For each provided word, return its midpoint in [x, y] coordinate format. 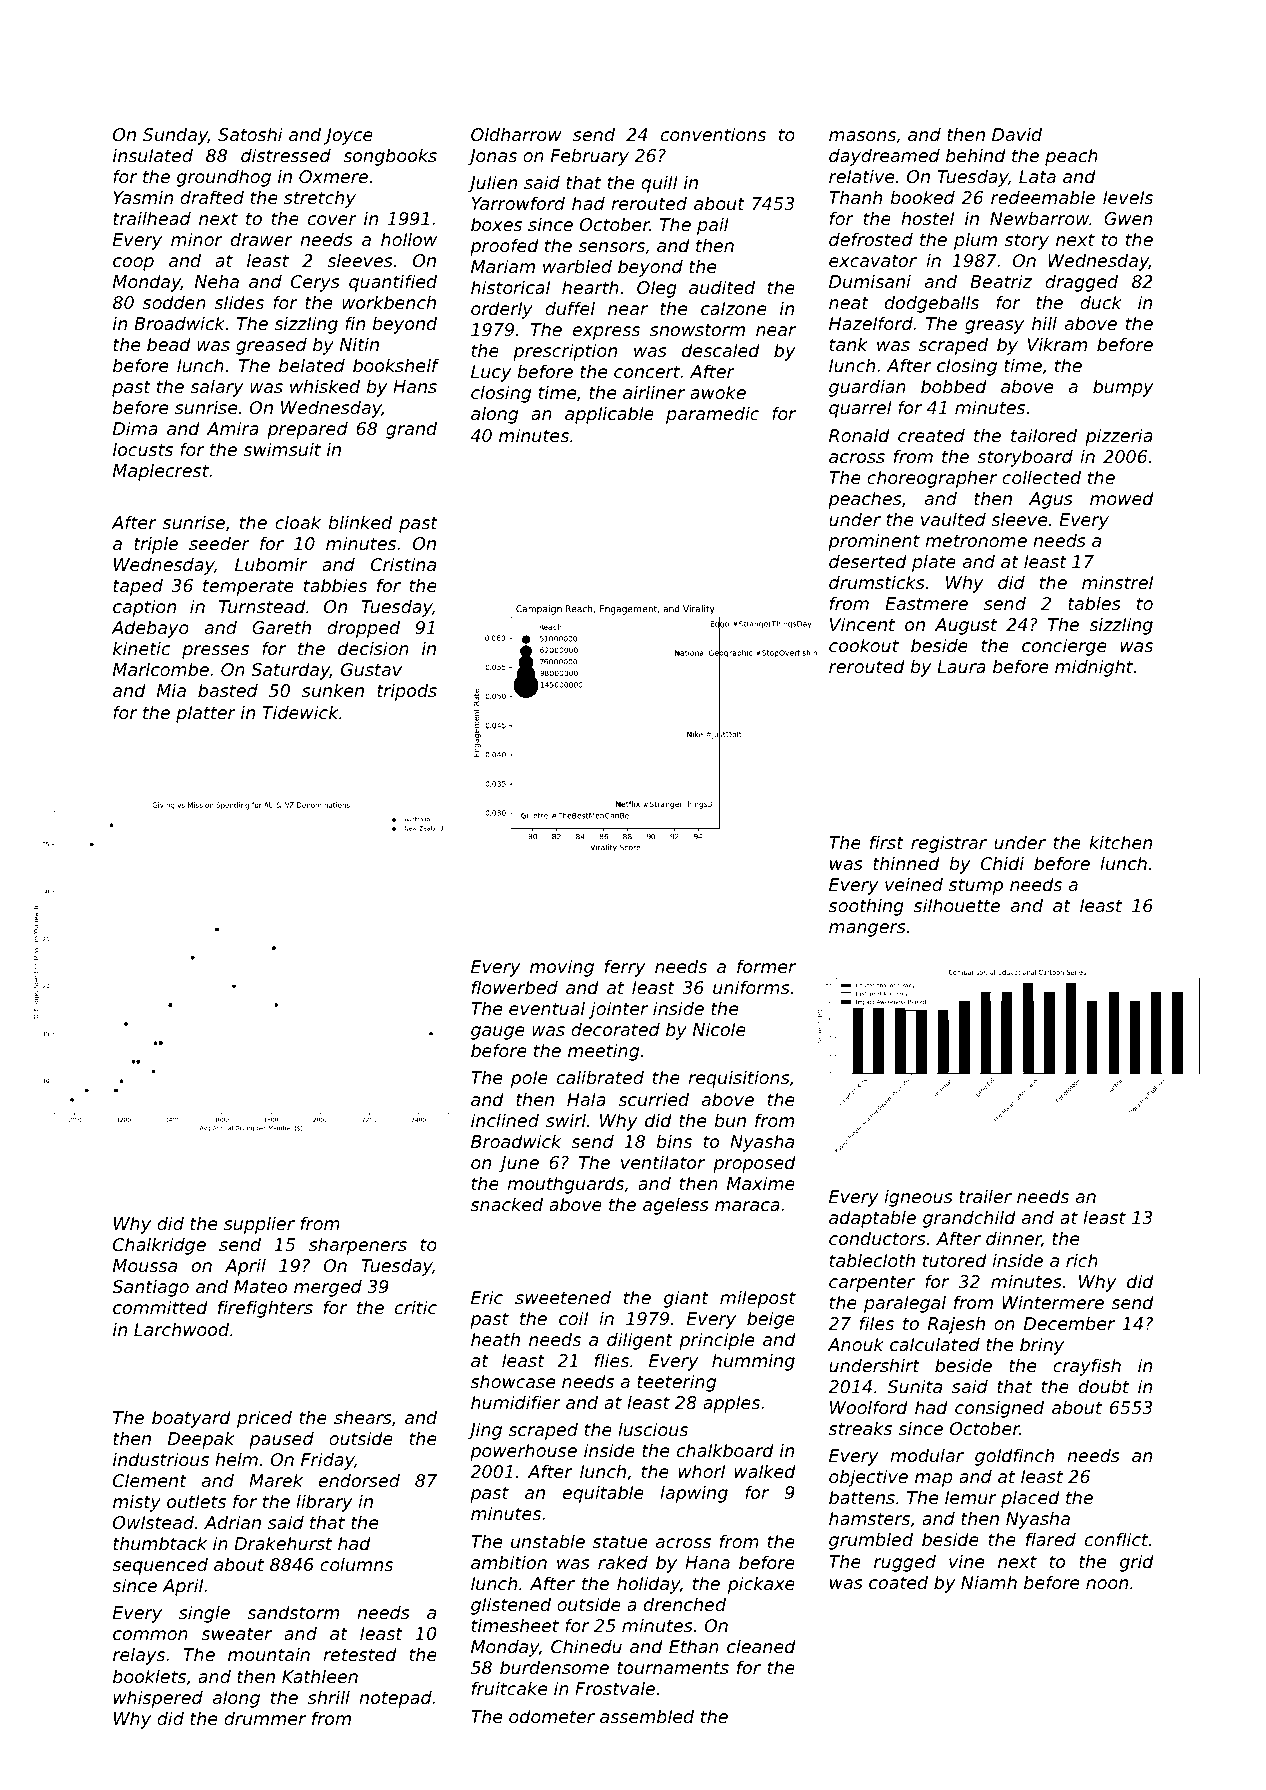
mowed [1122, 498]
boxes [496, 224]
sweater [236, 1633]
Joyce [348, 136]
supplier [259, 1225]
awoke [718, 392]
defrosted [871, 239]
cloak [298, 522]
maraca [747, 1206]
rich [1082, 1260]
